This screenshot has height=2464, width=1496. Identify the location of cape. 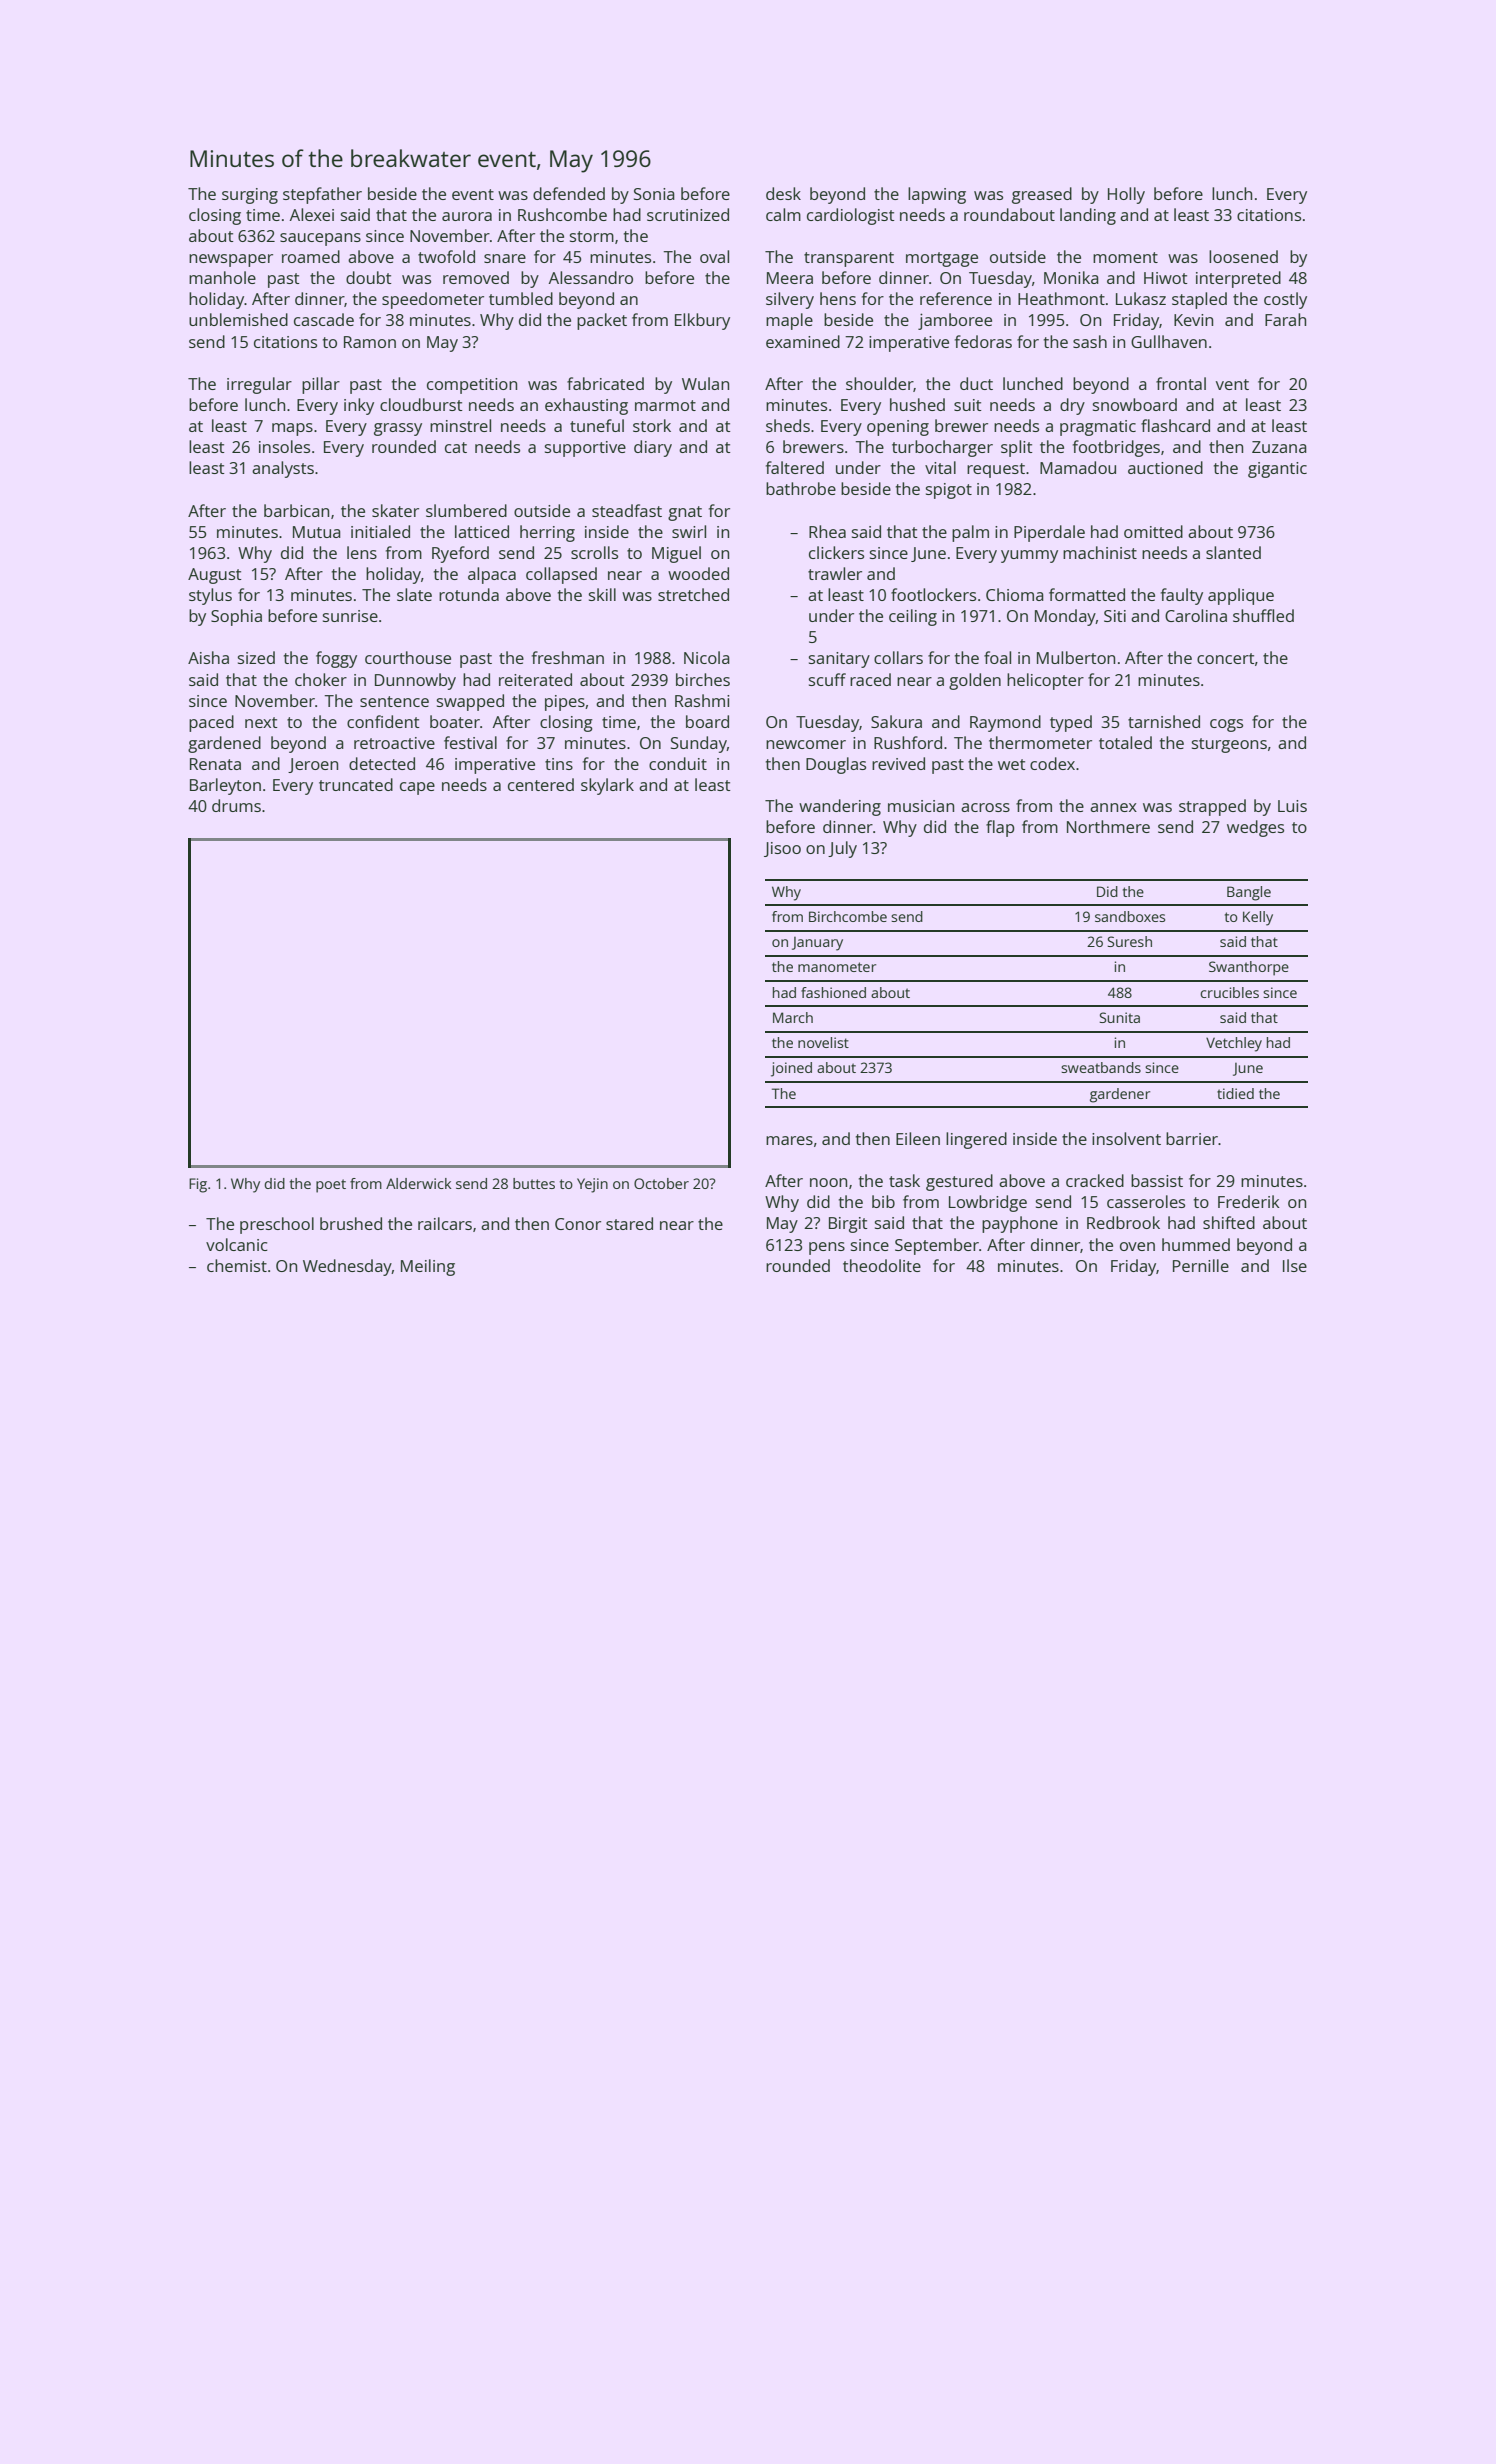
(417, 788).
